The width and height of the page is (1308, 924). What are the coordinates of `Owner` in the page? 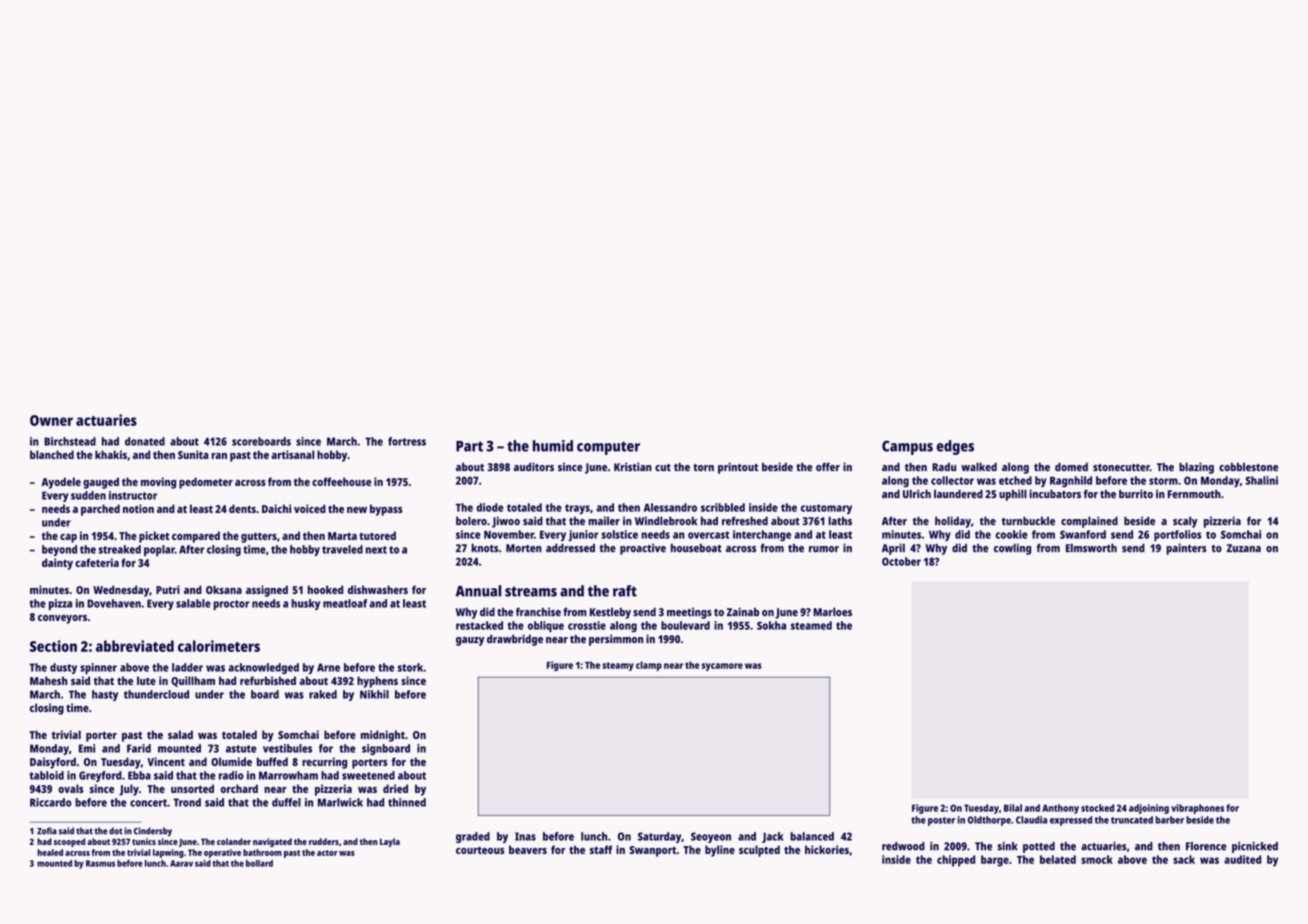 It's located at (51, 420).
